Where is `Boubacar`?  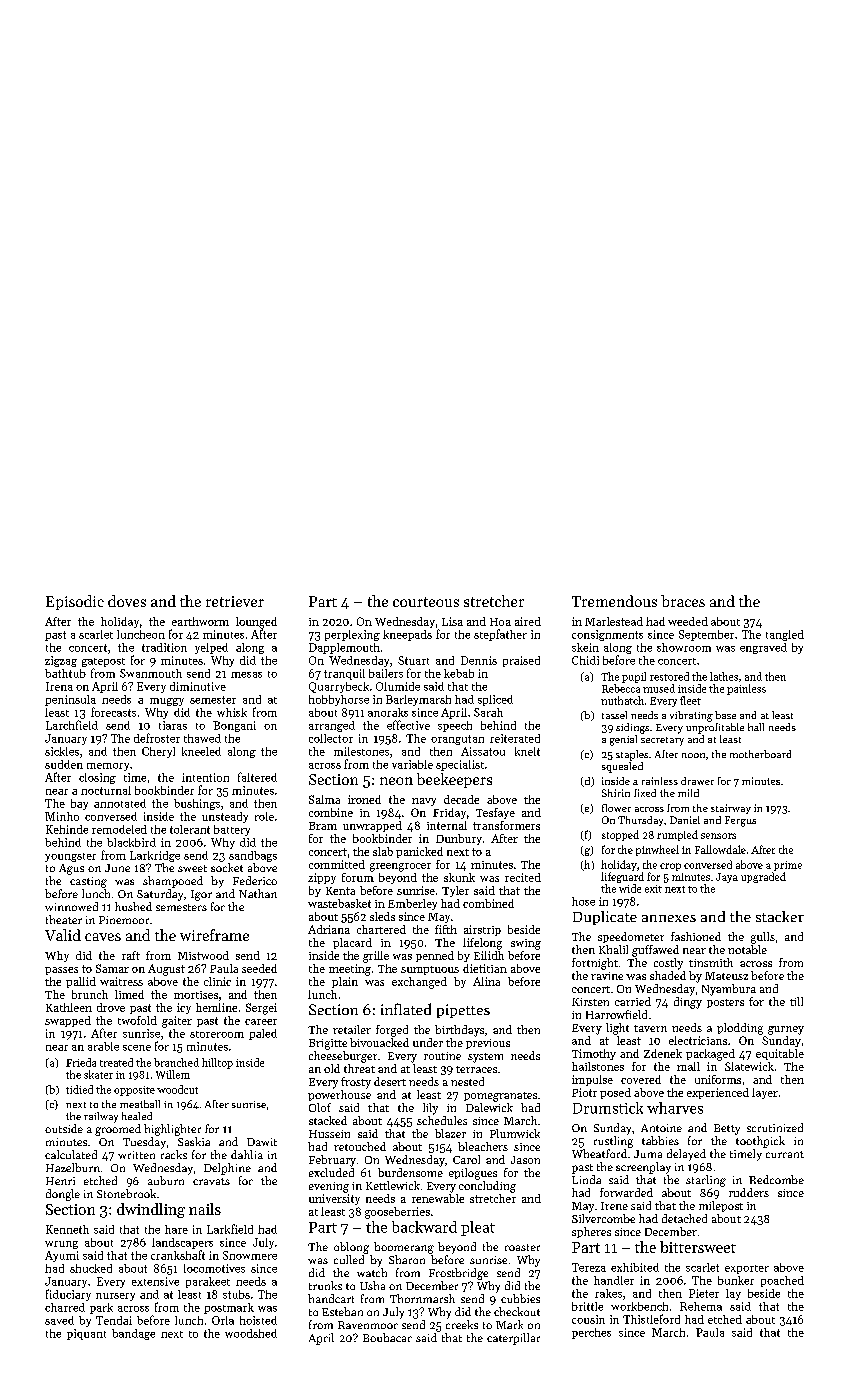
Boubacar is located at coordinates (387, 1337).
